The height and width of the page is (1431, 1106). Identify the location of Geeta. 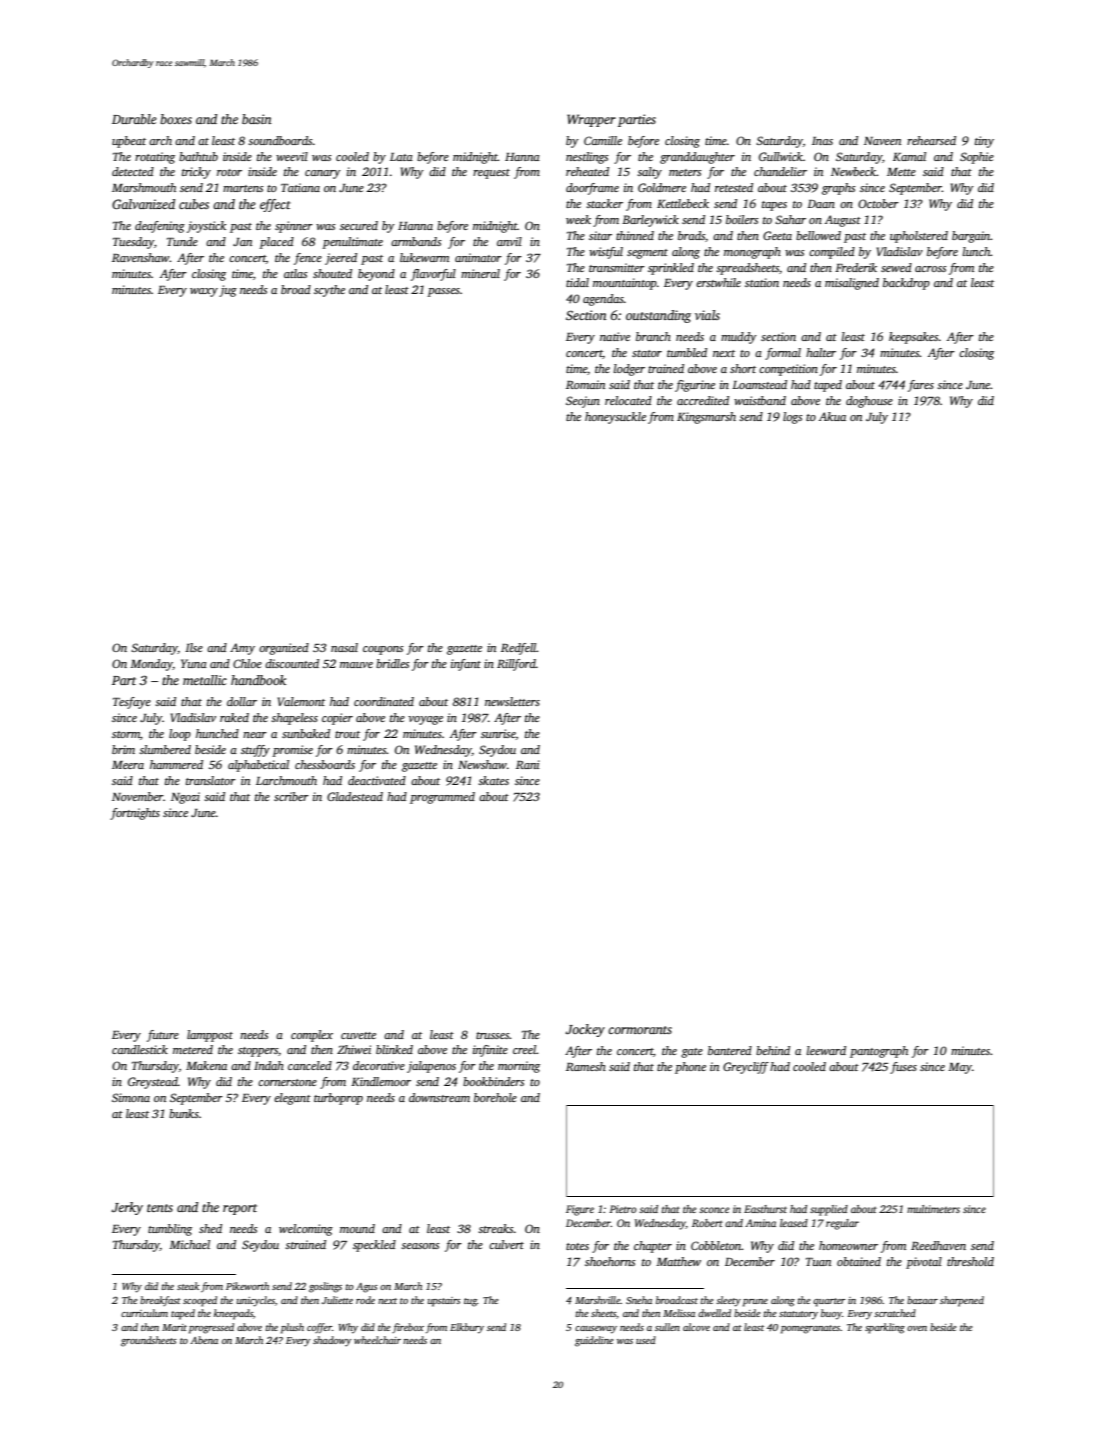
(777, 235).
